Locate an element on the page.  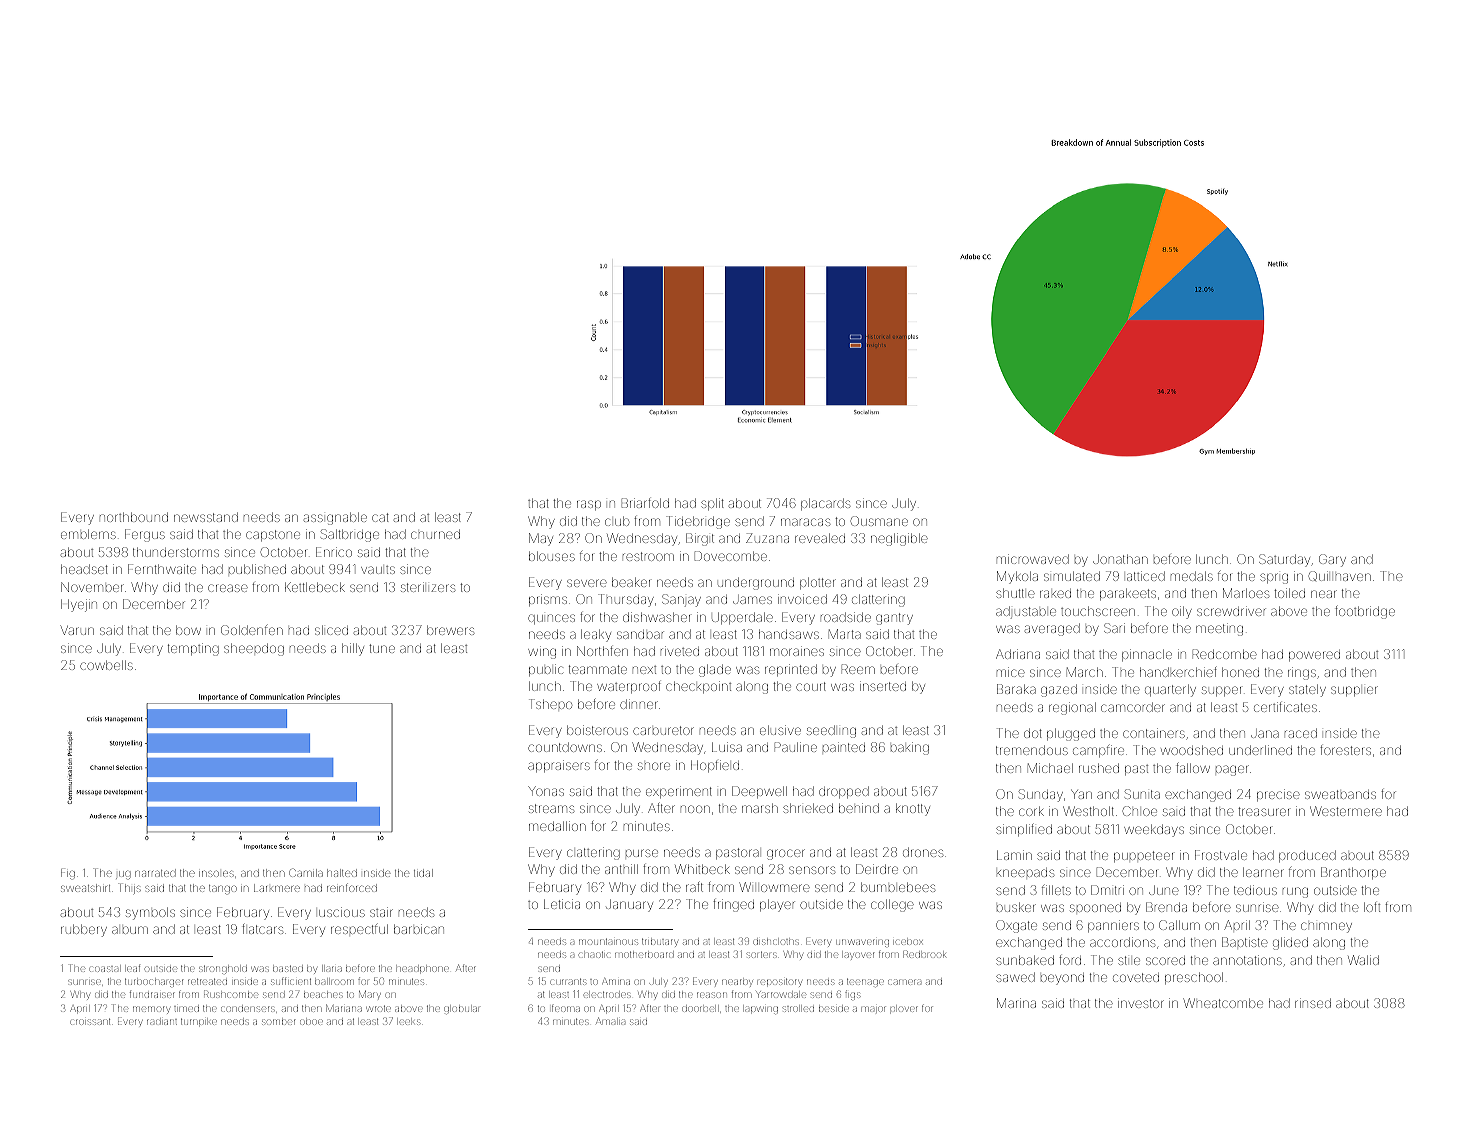
mountainous is located at coordinates (608, 941).
